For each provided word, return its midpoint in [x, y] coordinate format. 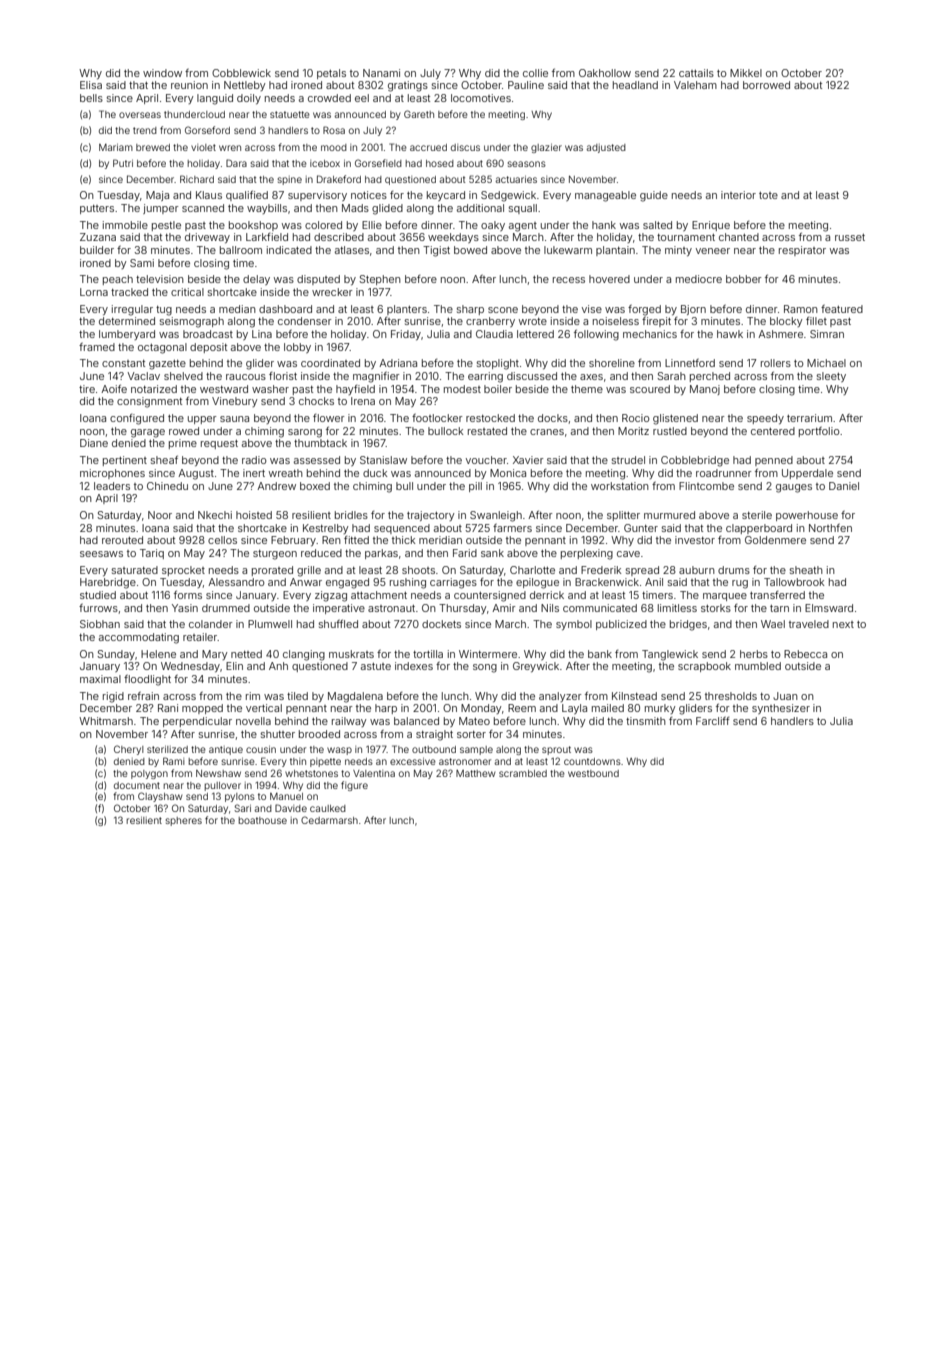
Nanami [381, 73]
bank [600, 654]
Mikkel [746, 73]
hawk [730, 334]
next [843, 624]
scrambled [523, 773]
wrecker [332, 292]
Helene [158, 654]
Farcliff [713, 721]
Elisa [91, 85]
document [137, 785]
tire [87, 389]
